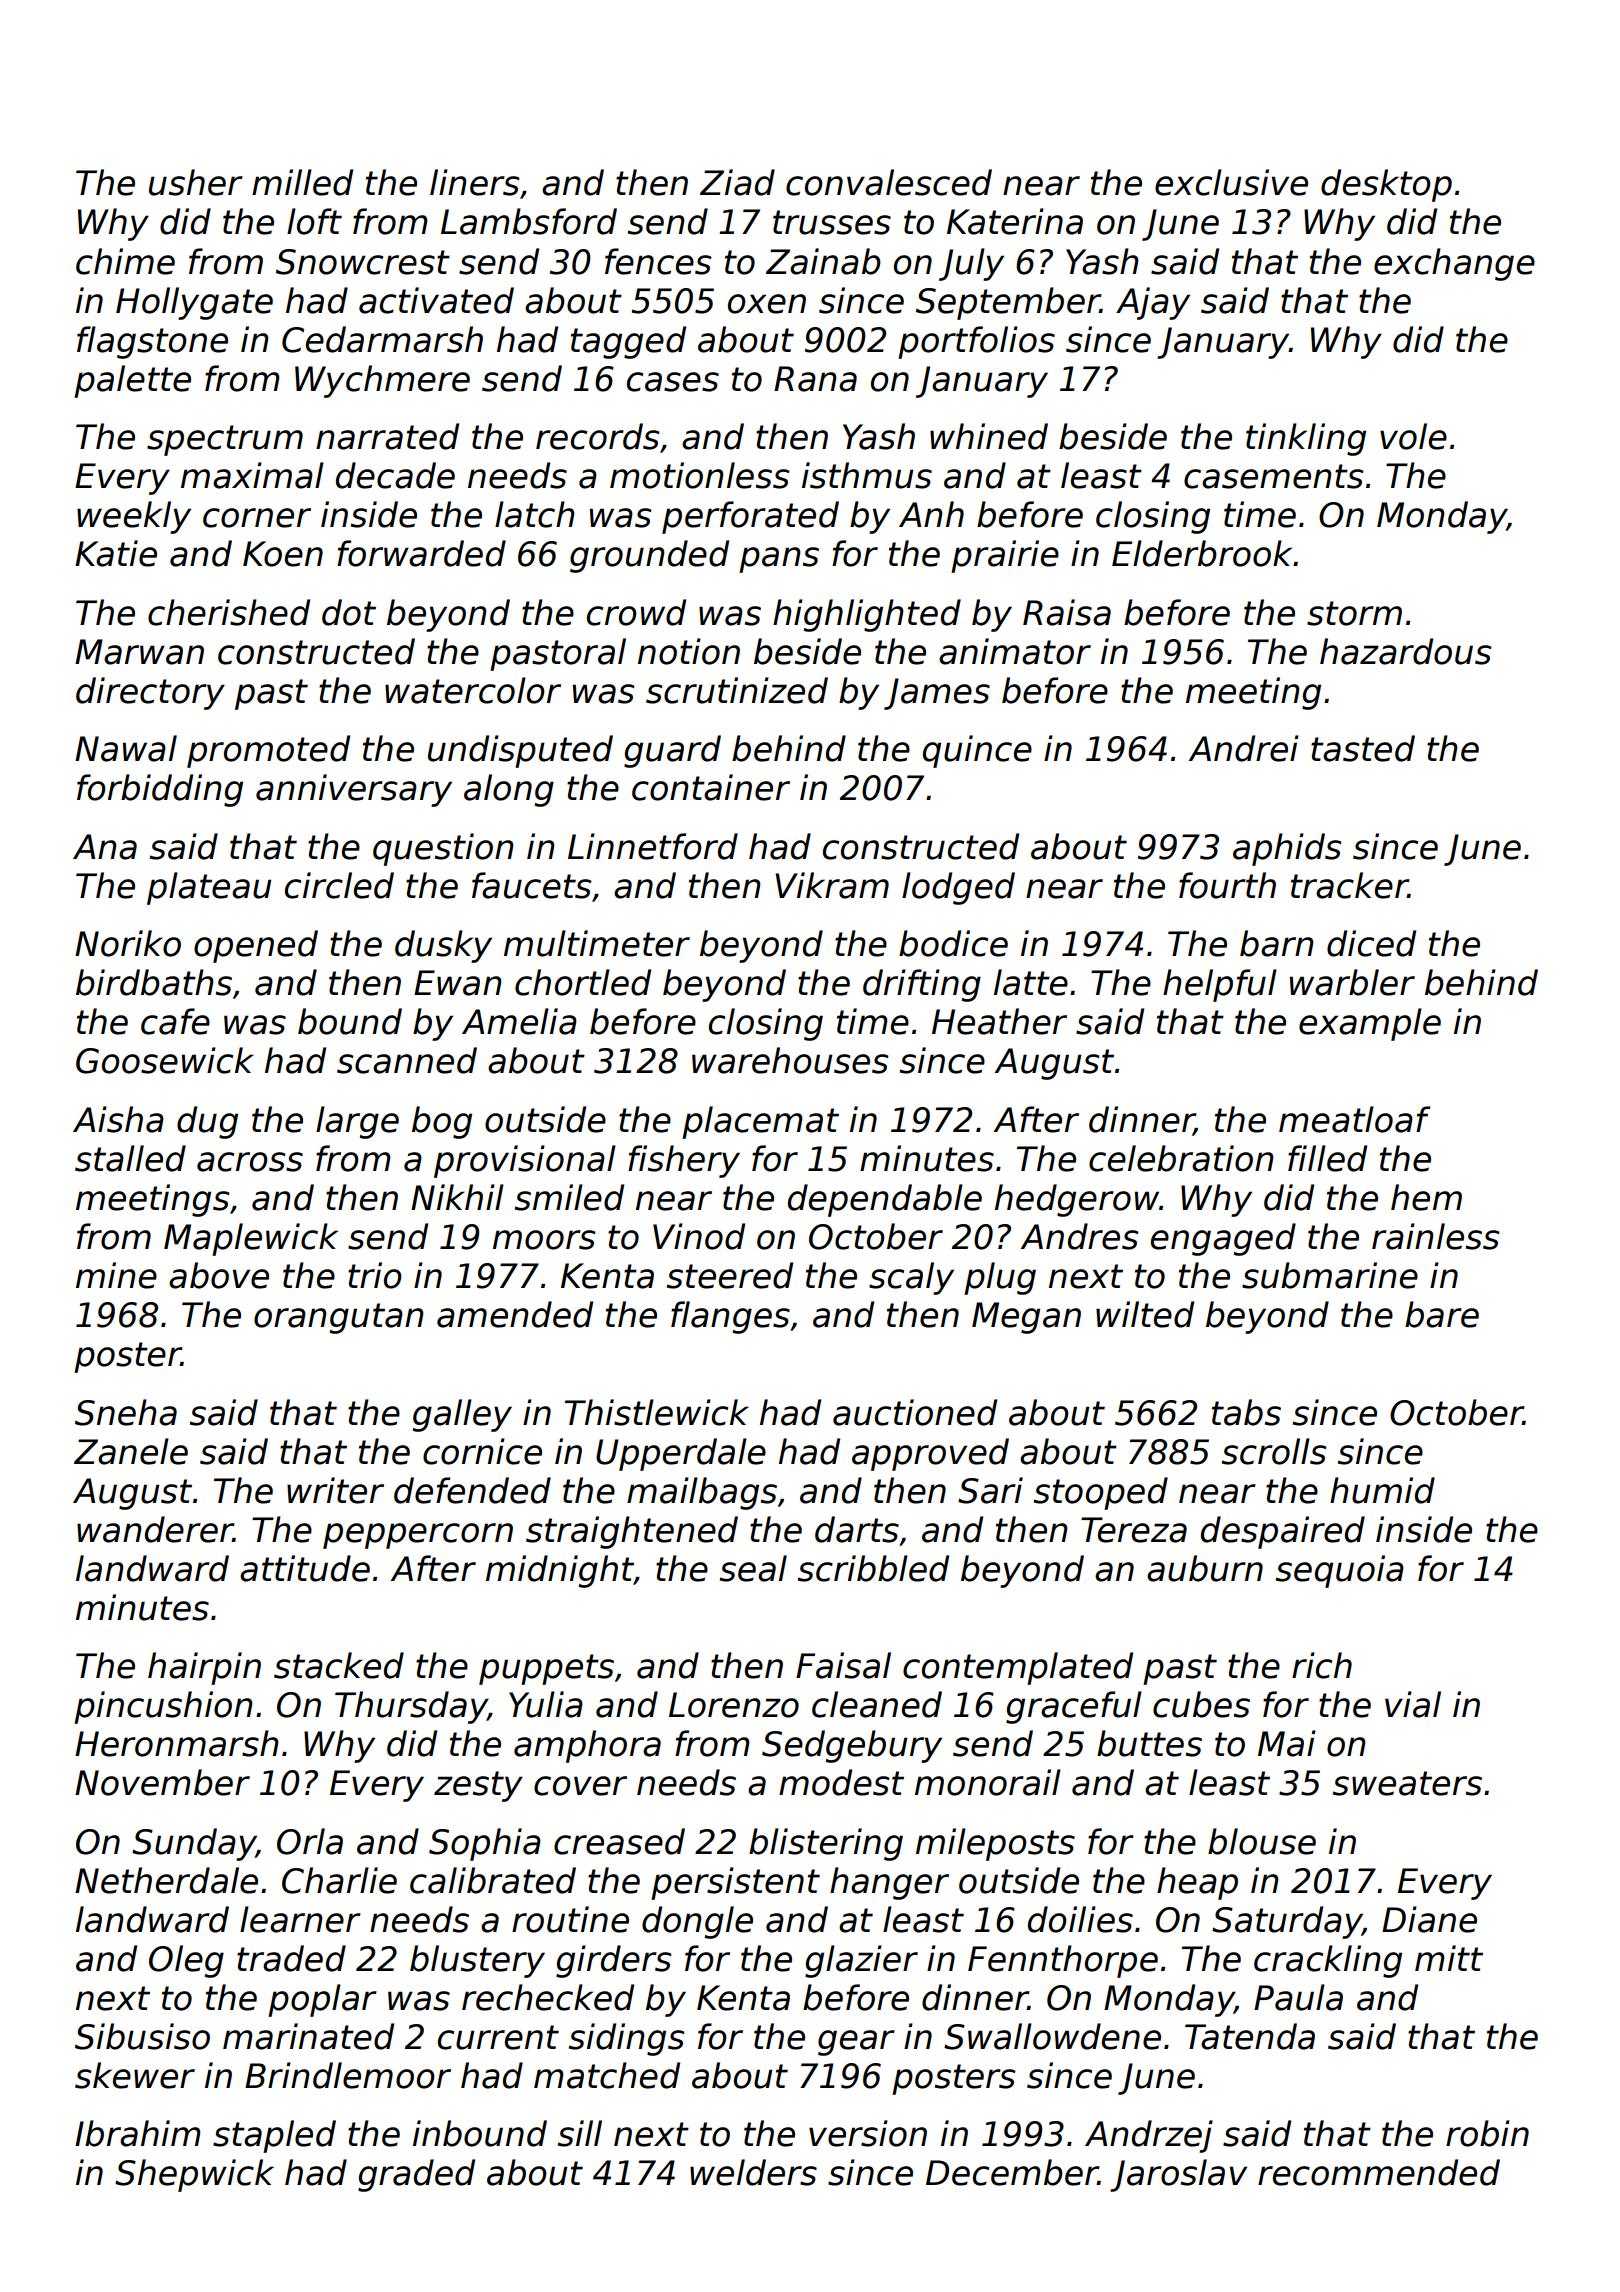  Describe the element at coordinates (1202, 553) in the screenshot. I see `Elderbrook` at that location.
